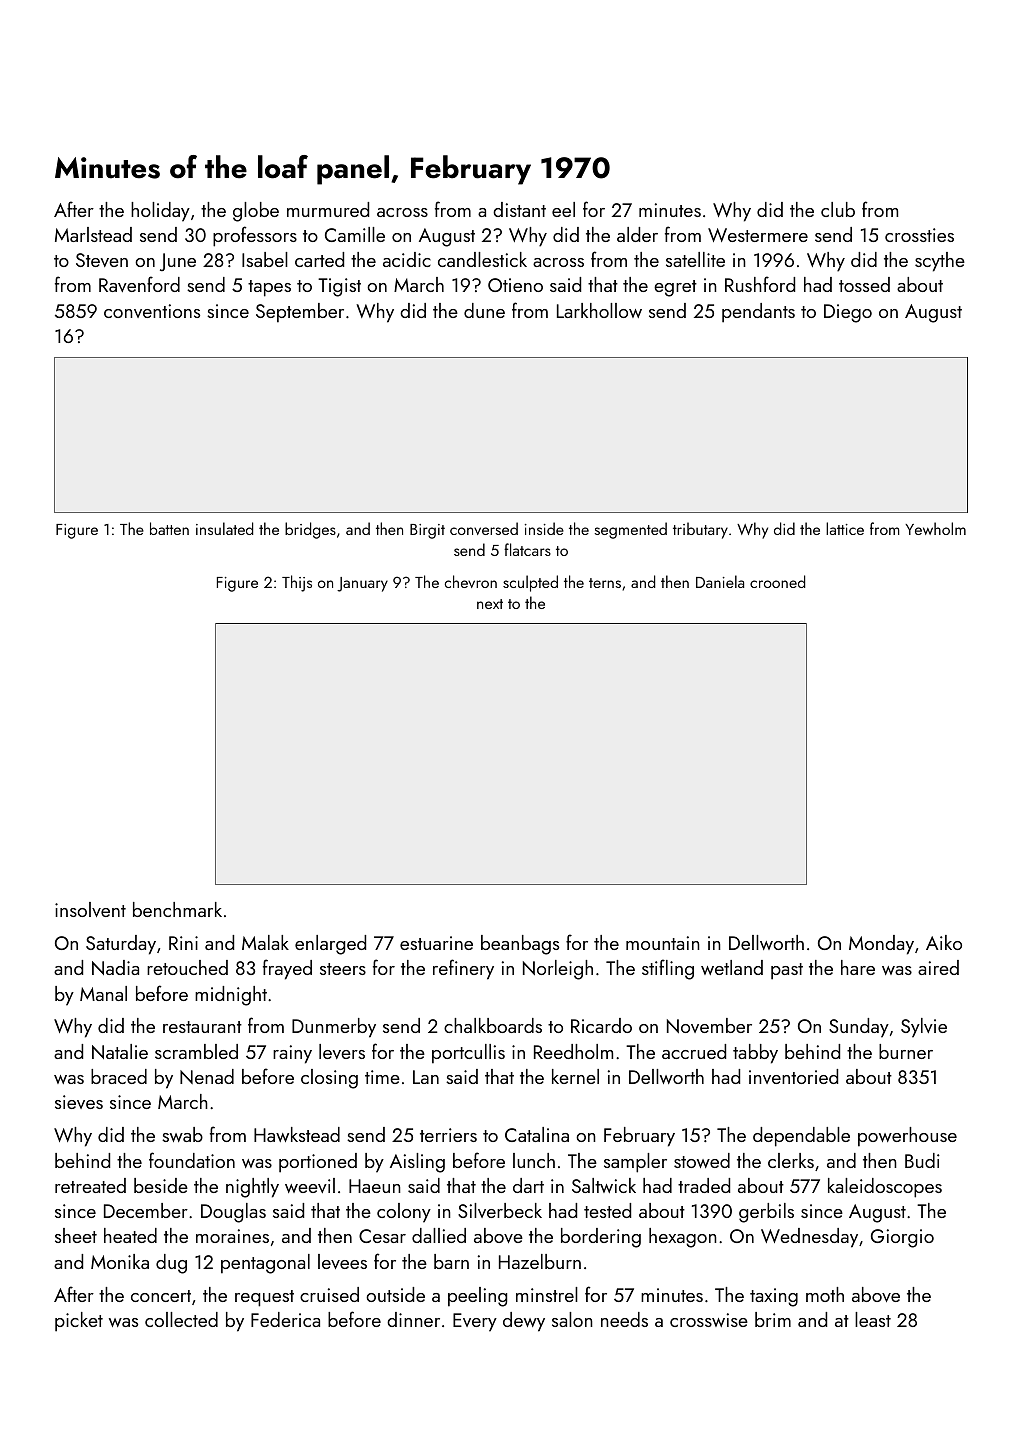 This screenshot has width=1022, height=1452. Describe the element at coordinates (864, 284) in the screenshot. I see `tossed` at that location.
